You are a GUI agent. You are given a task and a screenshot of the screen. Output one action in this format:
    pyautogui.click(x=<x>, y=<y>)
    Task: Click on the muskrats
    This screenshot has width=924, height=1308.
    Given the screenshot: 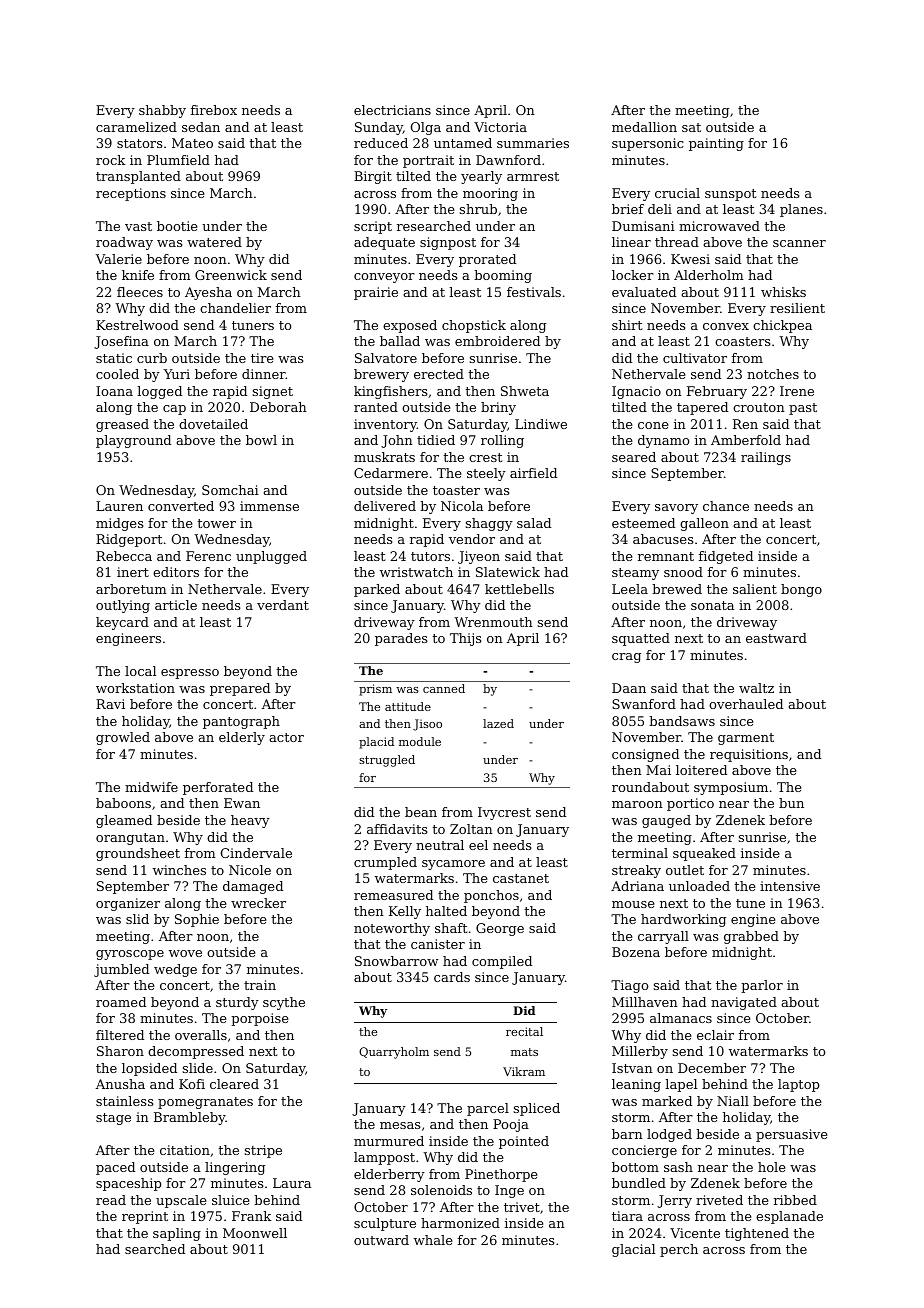 What is the action you would take?
    pyautogui.click(x=384, y=457)
